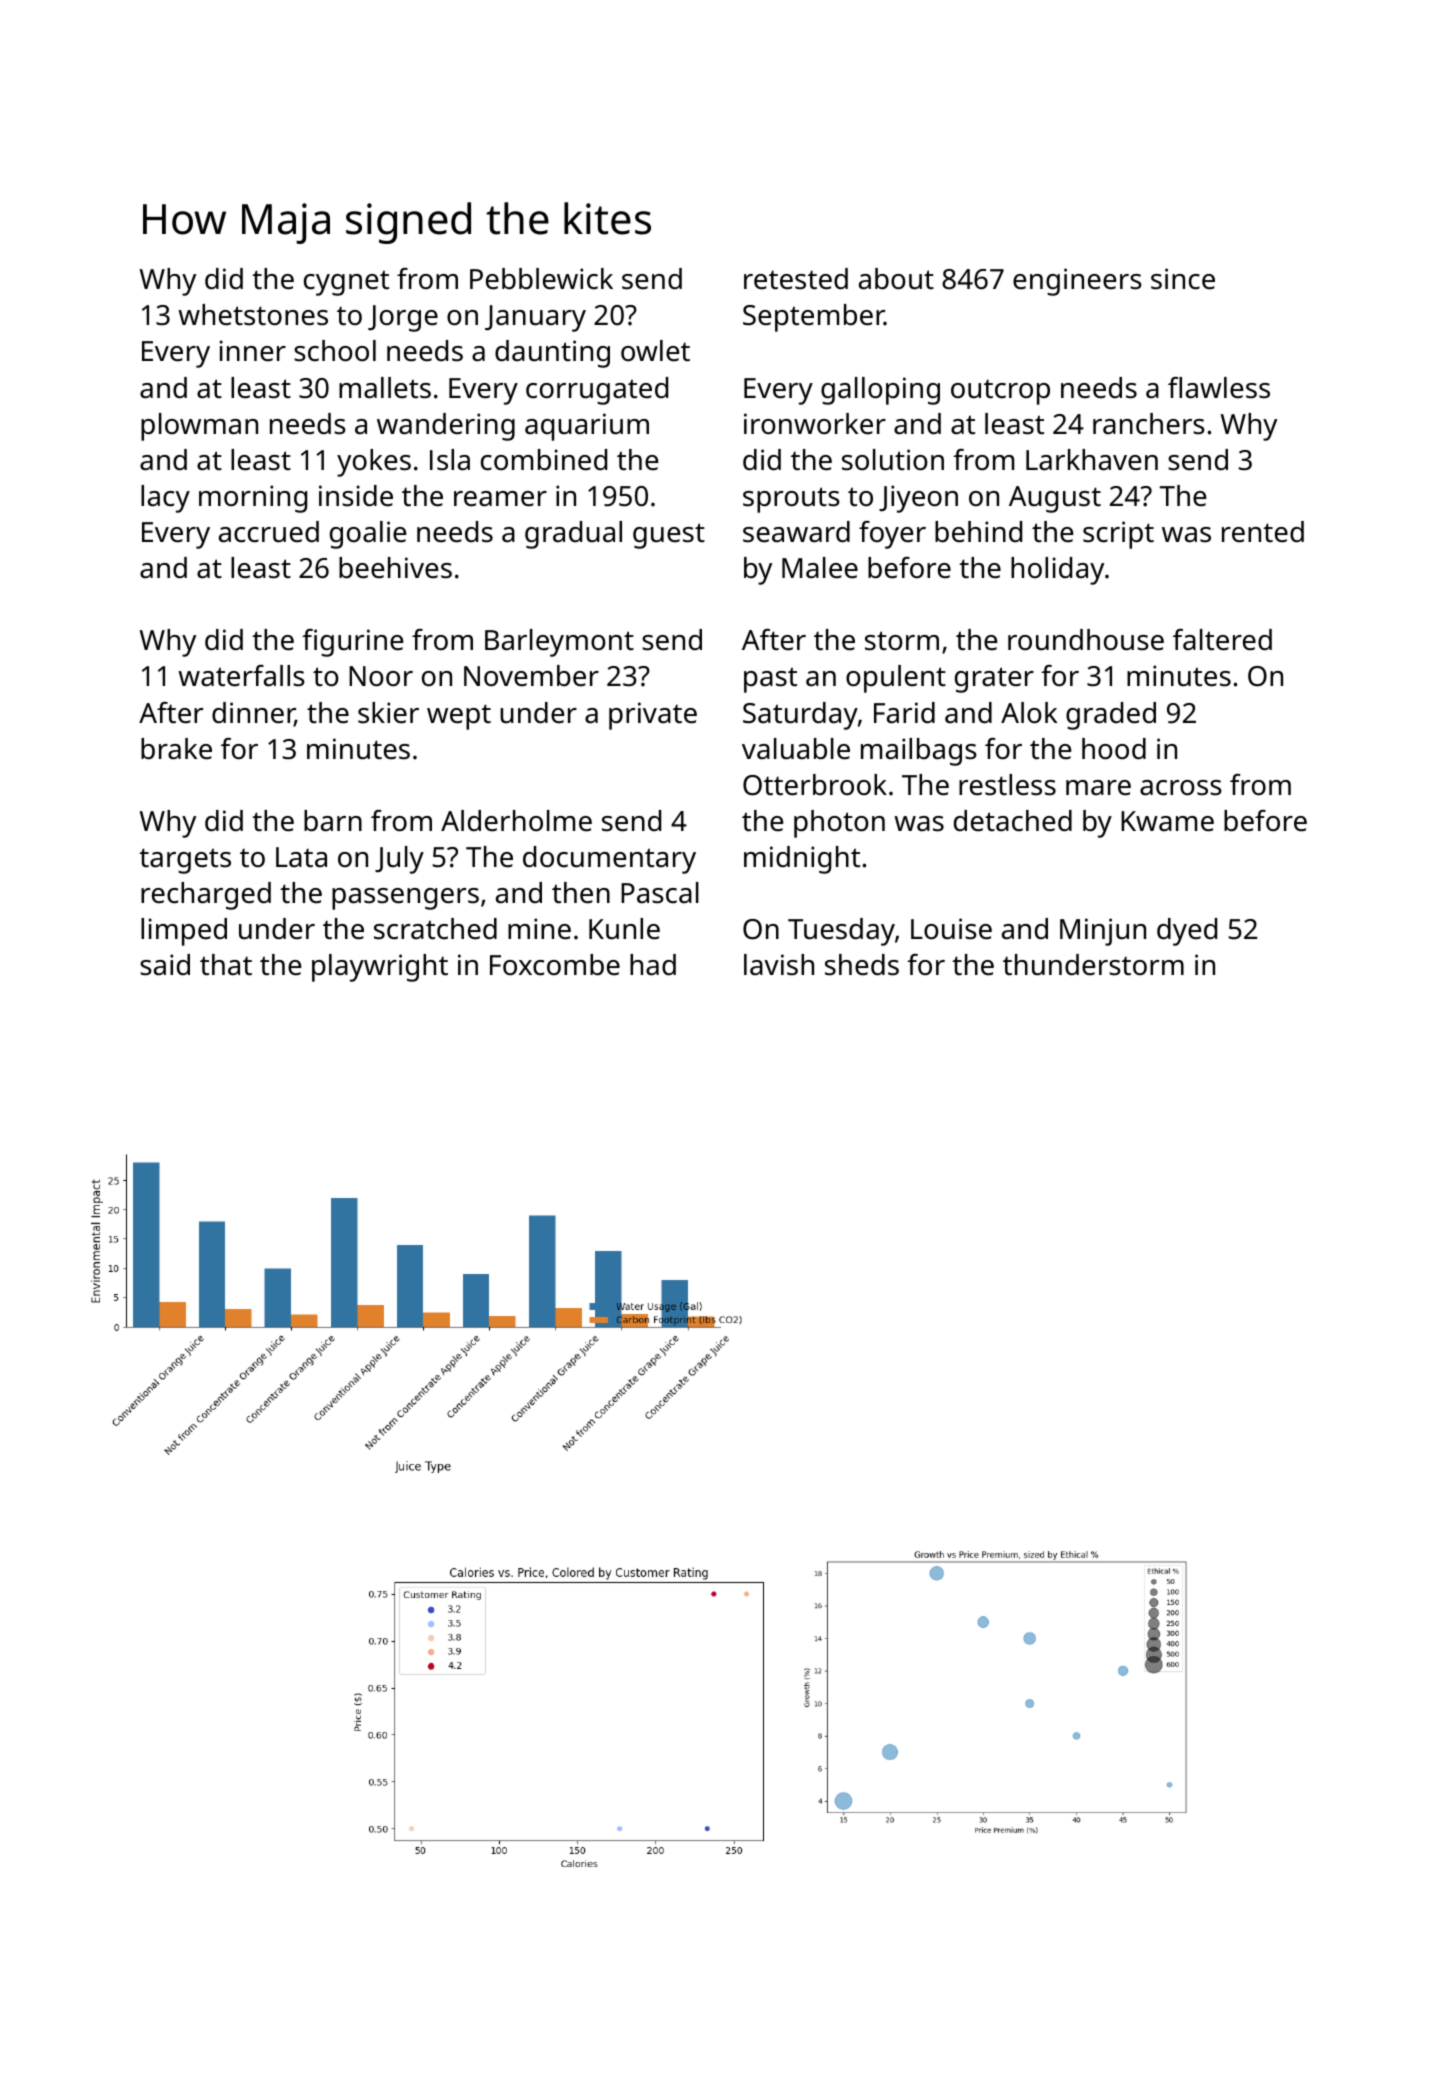  I want to click on dyed, so click(1187, 932).
